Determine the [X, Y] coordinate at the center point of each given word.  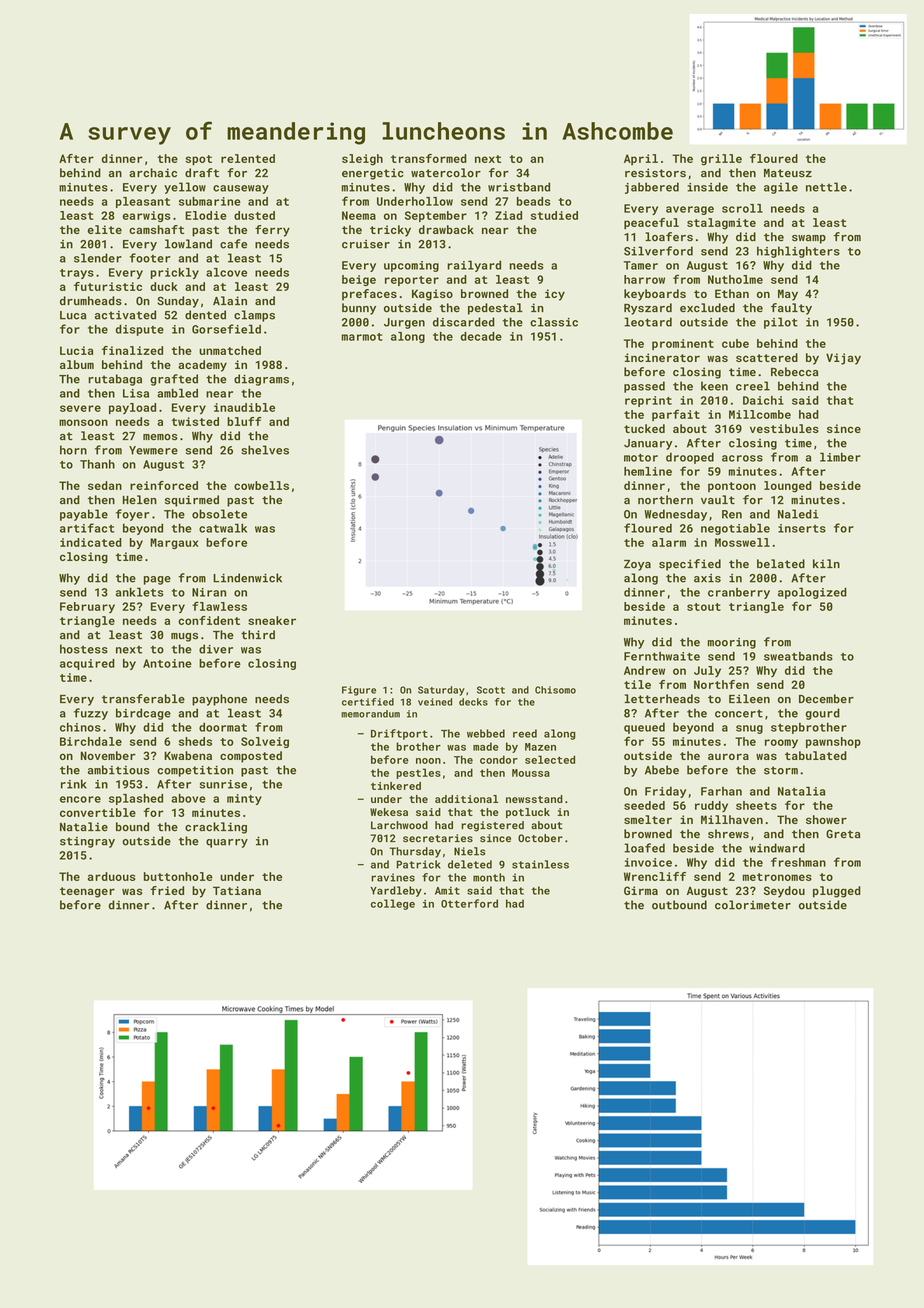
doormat [223, 727]
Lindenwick [247, 578]
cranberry [739, 593]
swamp [809, 239]
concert [739, 713]
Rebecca [794, 372]
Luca [73, 315]
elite [105, 229]
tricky [390, 231]
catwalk [223, 528]
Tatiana [237, 890]
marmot [362, 337]
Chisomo [555, 690]
